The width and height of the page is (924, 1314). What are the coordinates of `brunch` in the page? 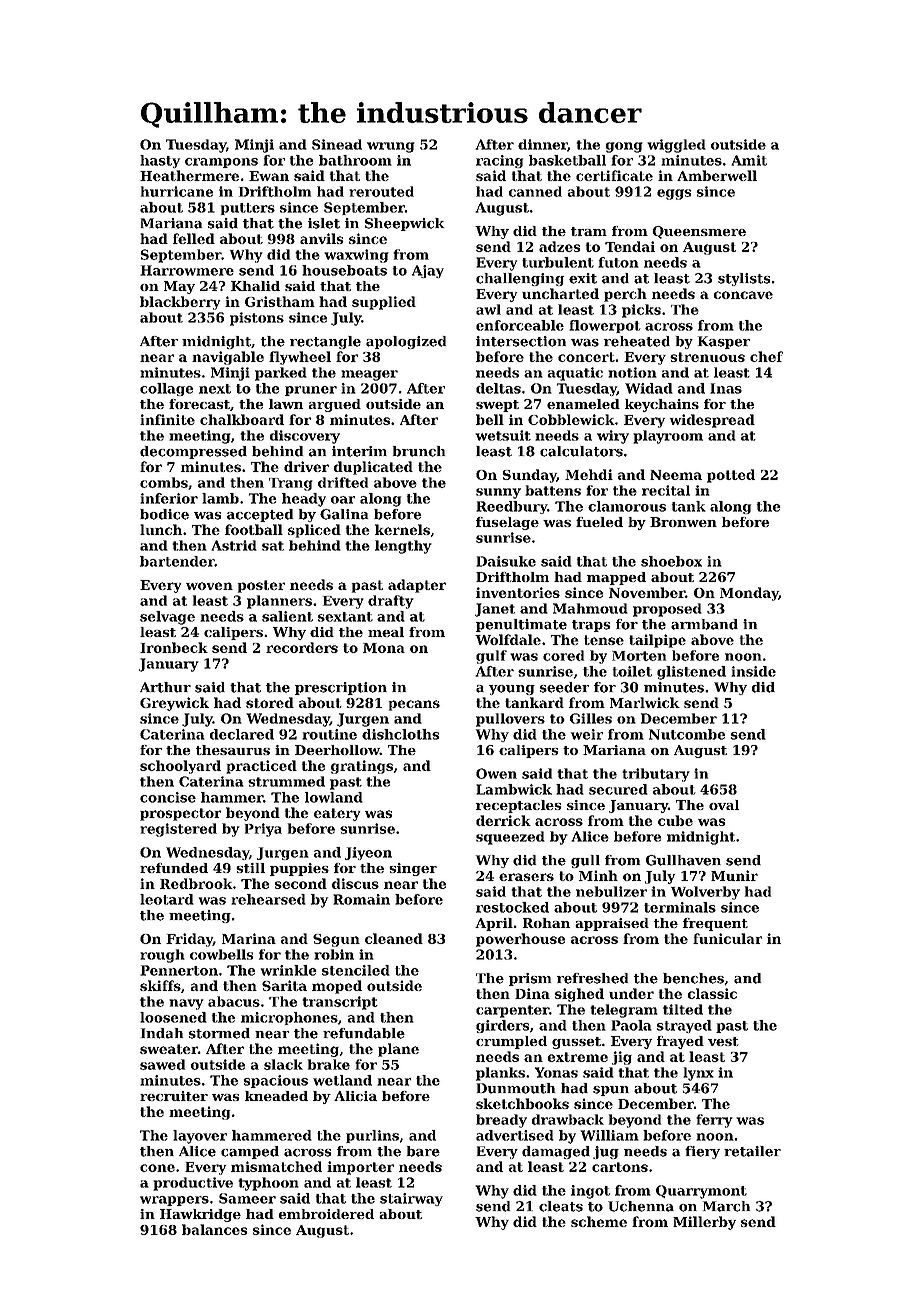 It's located at (419, 451).
